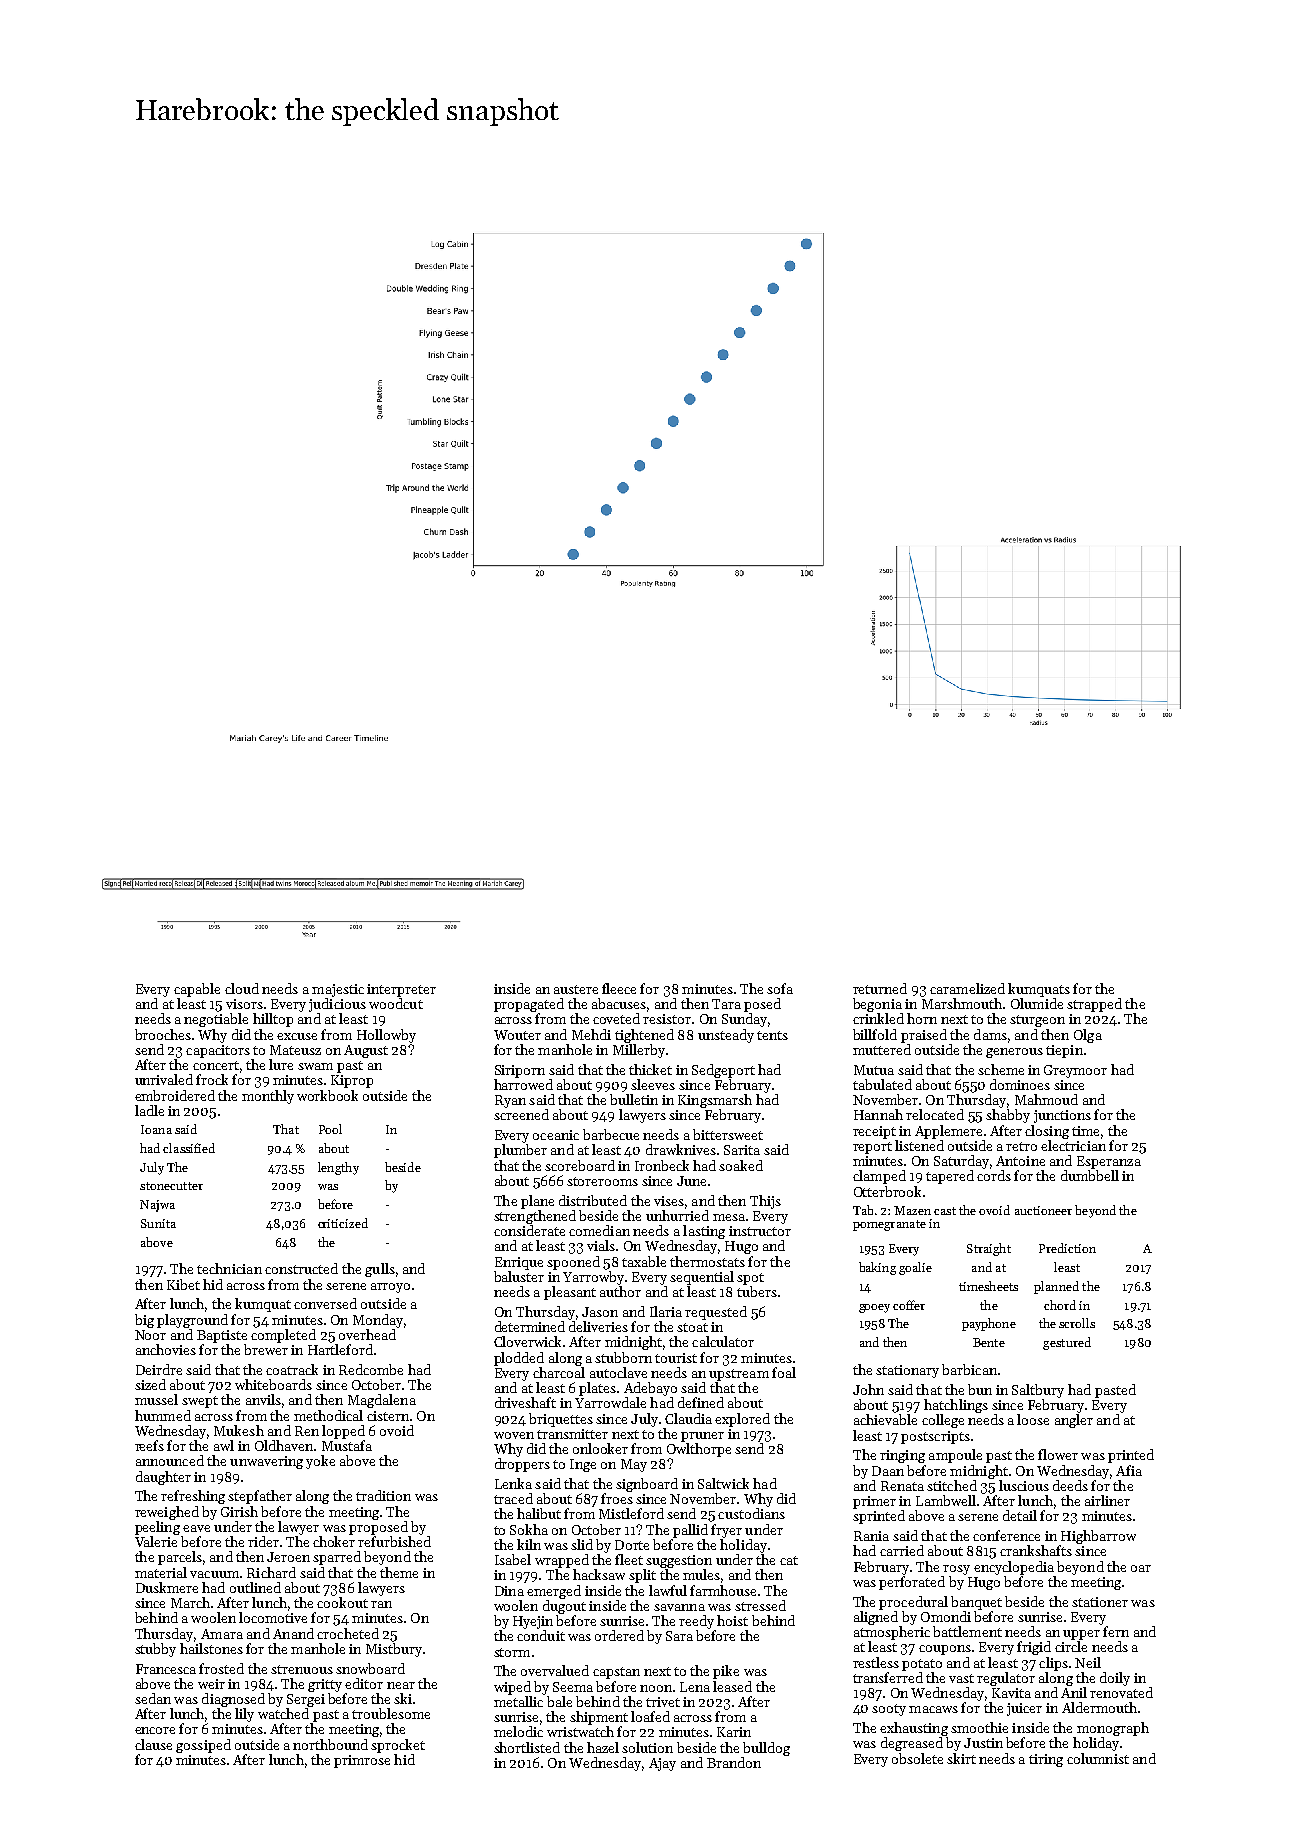 The width and height of the document is (1292, 1827). I want to click on big, so click(144, 1321).
